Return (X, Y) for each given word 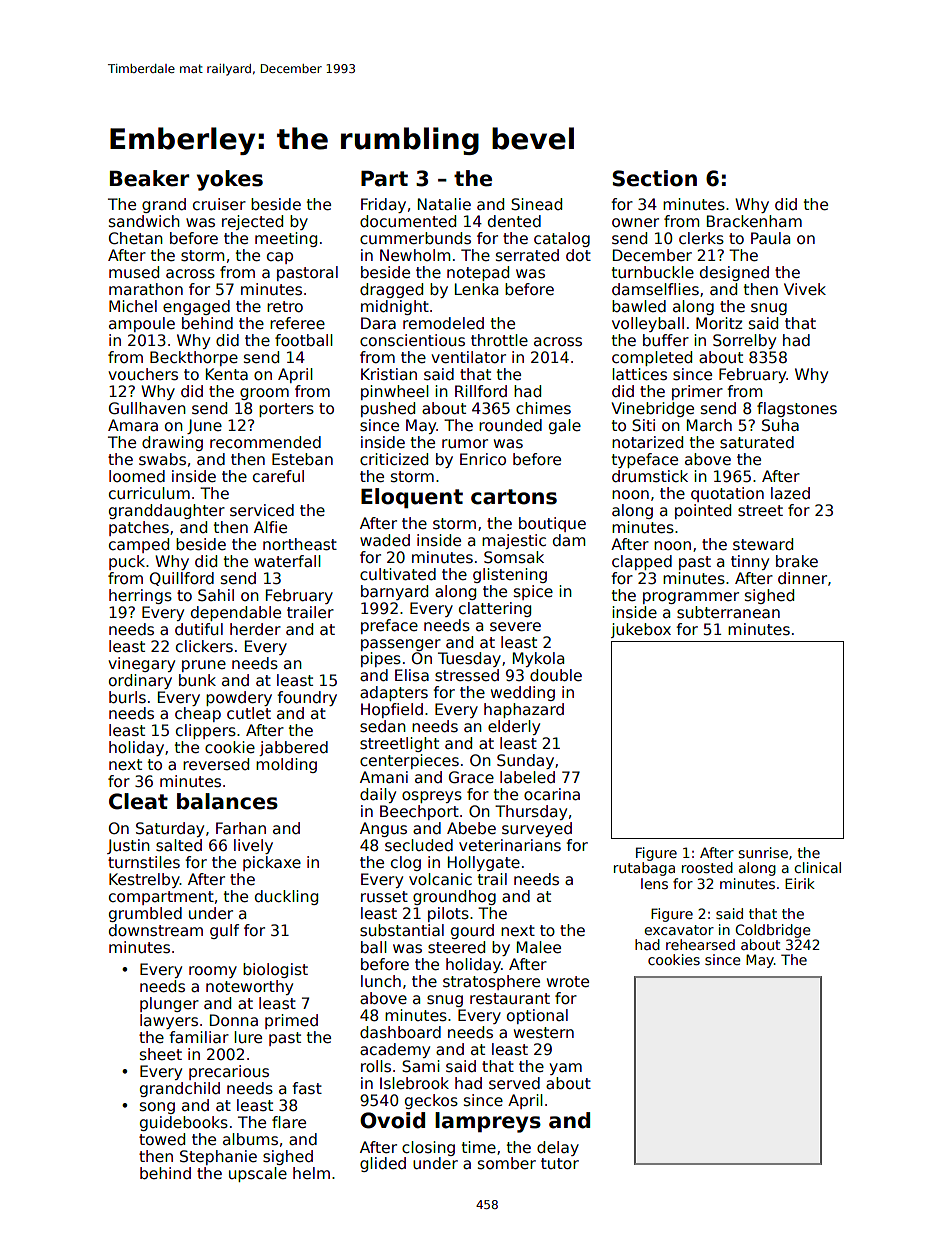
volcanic (440, 879)
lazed (790, 493)
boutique (552, 524)
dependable (236, 613)
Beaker (149, 178)
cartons (514, 497)
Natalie (444, 204)
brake (797, 561)
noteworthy (249, 987)
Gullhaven (147, 408)
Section (655, 178)
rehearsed (700, 944)
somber (507, 1163)
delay (558, 1148)
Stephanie (218, 1157)
